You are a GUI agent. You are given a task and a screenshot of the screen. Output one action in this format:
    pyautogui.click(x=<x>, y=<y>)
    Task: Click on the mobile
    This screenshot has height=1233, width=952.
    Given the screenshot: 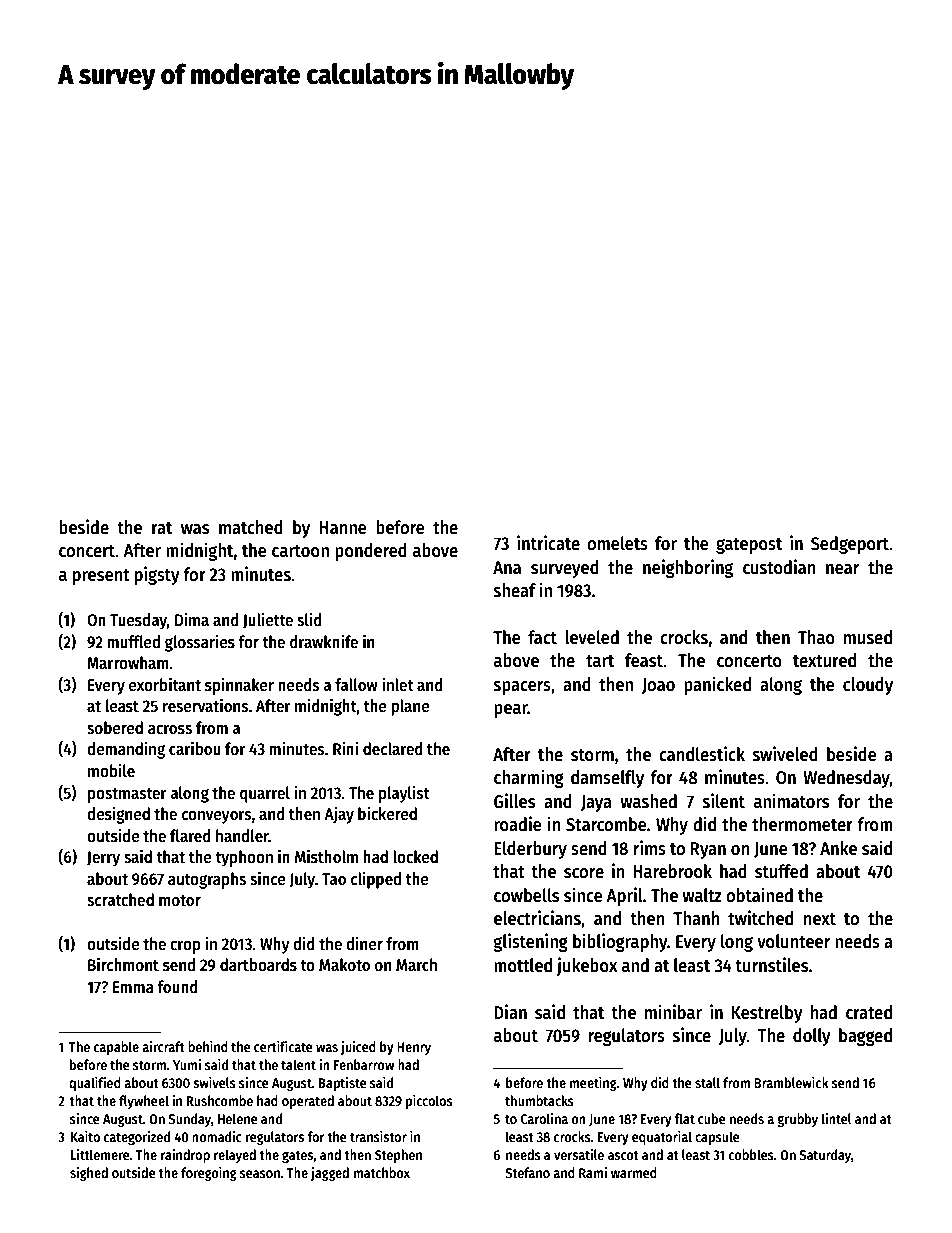 What is the action you would take?
    pyautogui.click(x=111, y=770)
